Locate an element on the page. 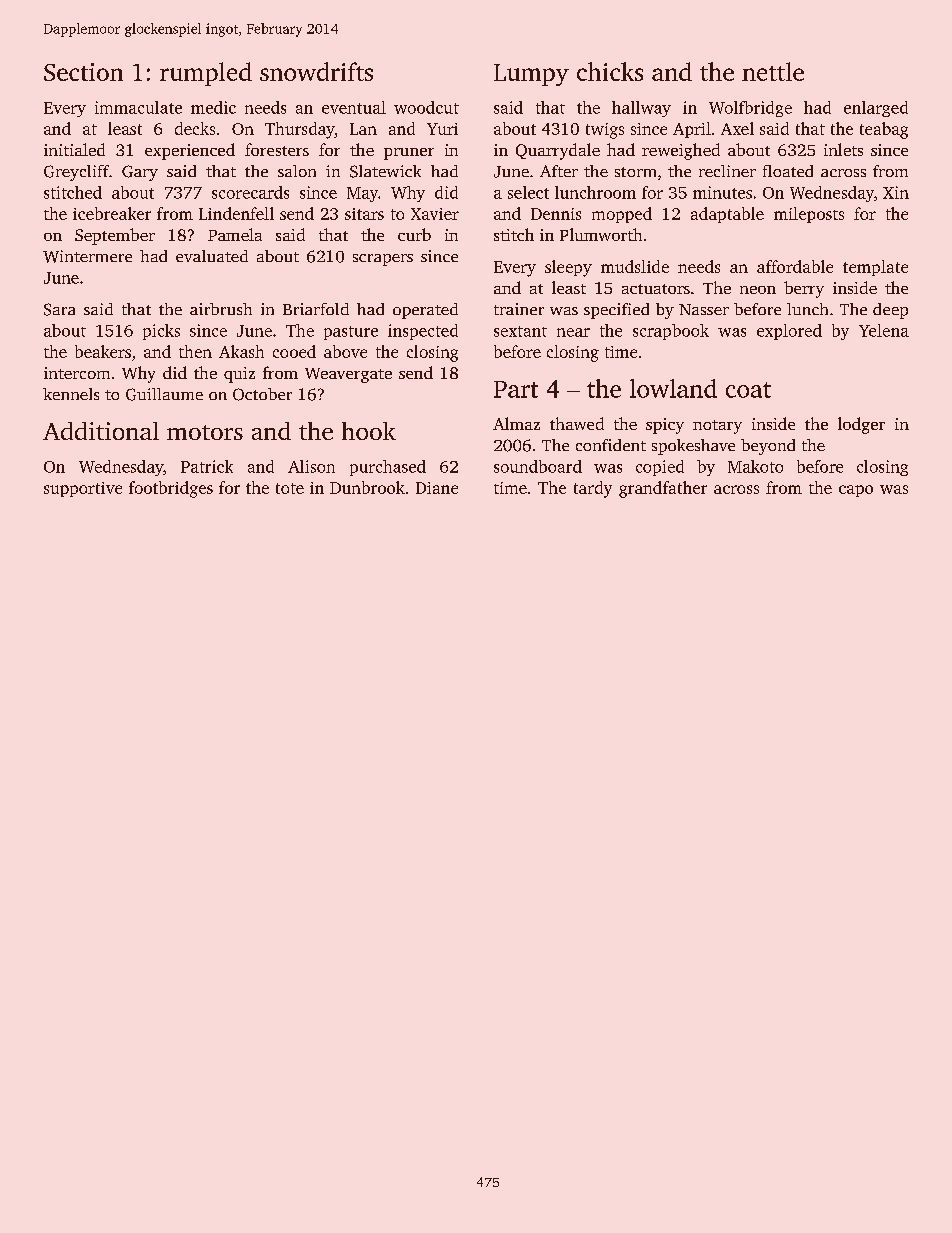  Briarfold is located at coordinates (316, 309).
